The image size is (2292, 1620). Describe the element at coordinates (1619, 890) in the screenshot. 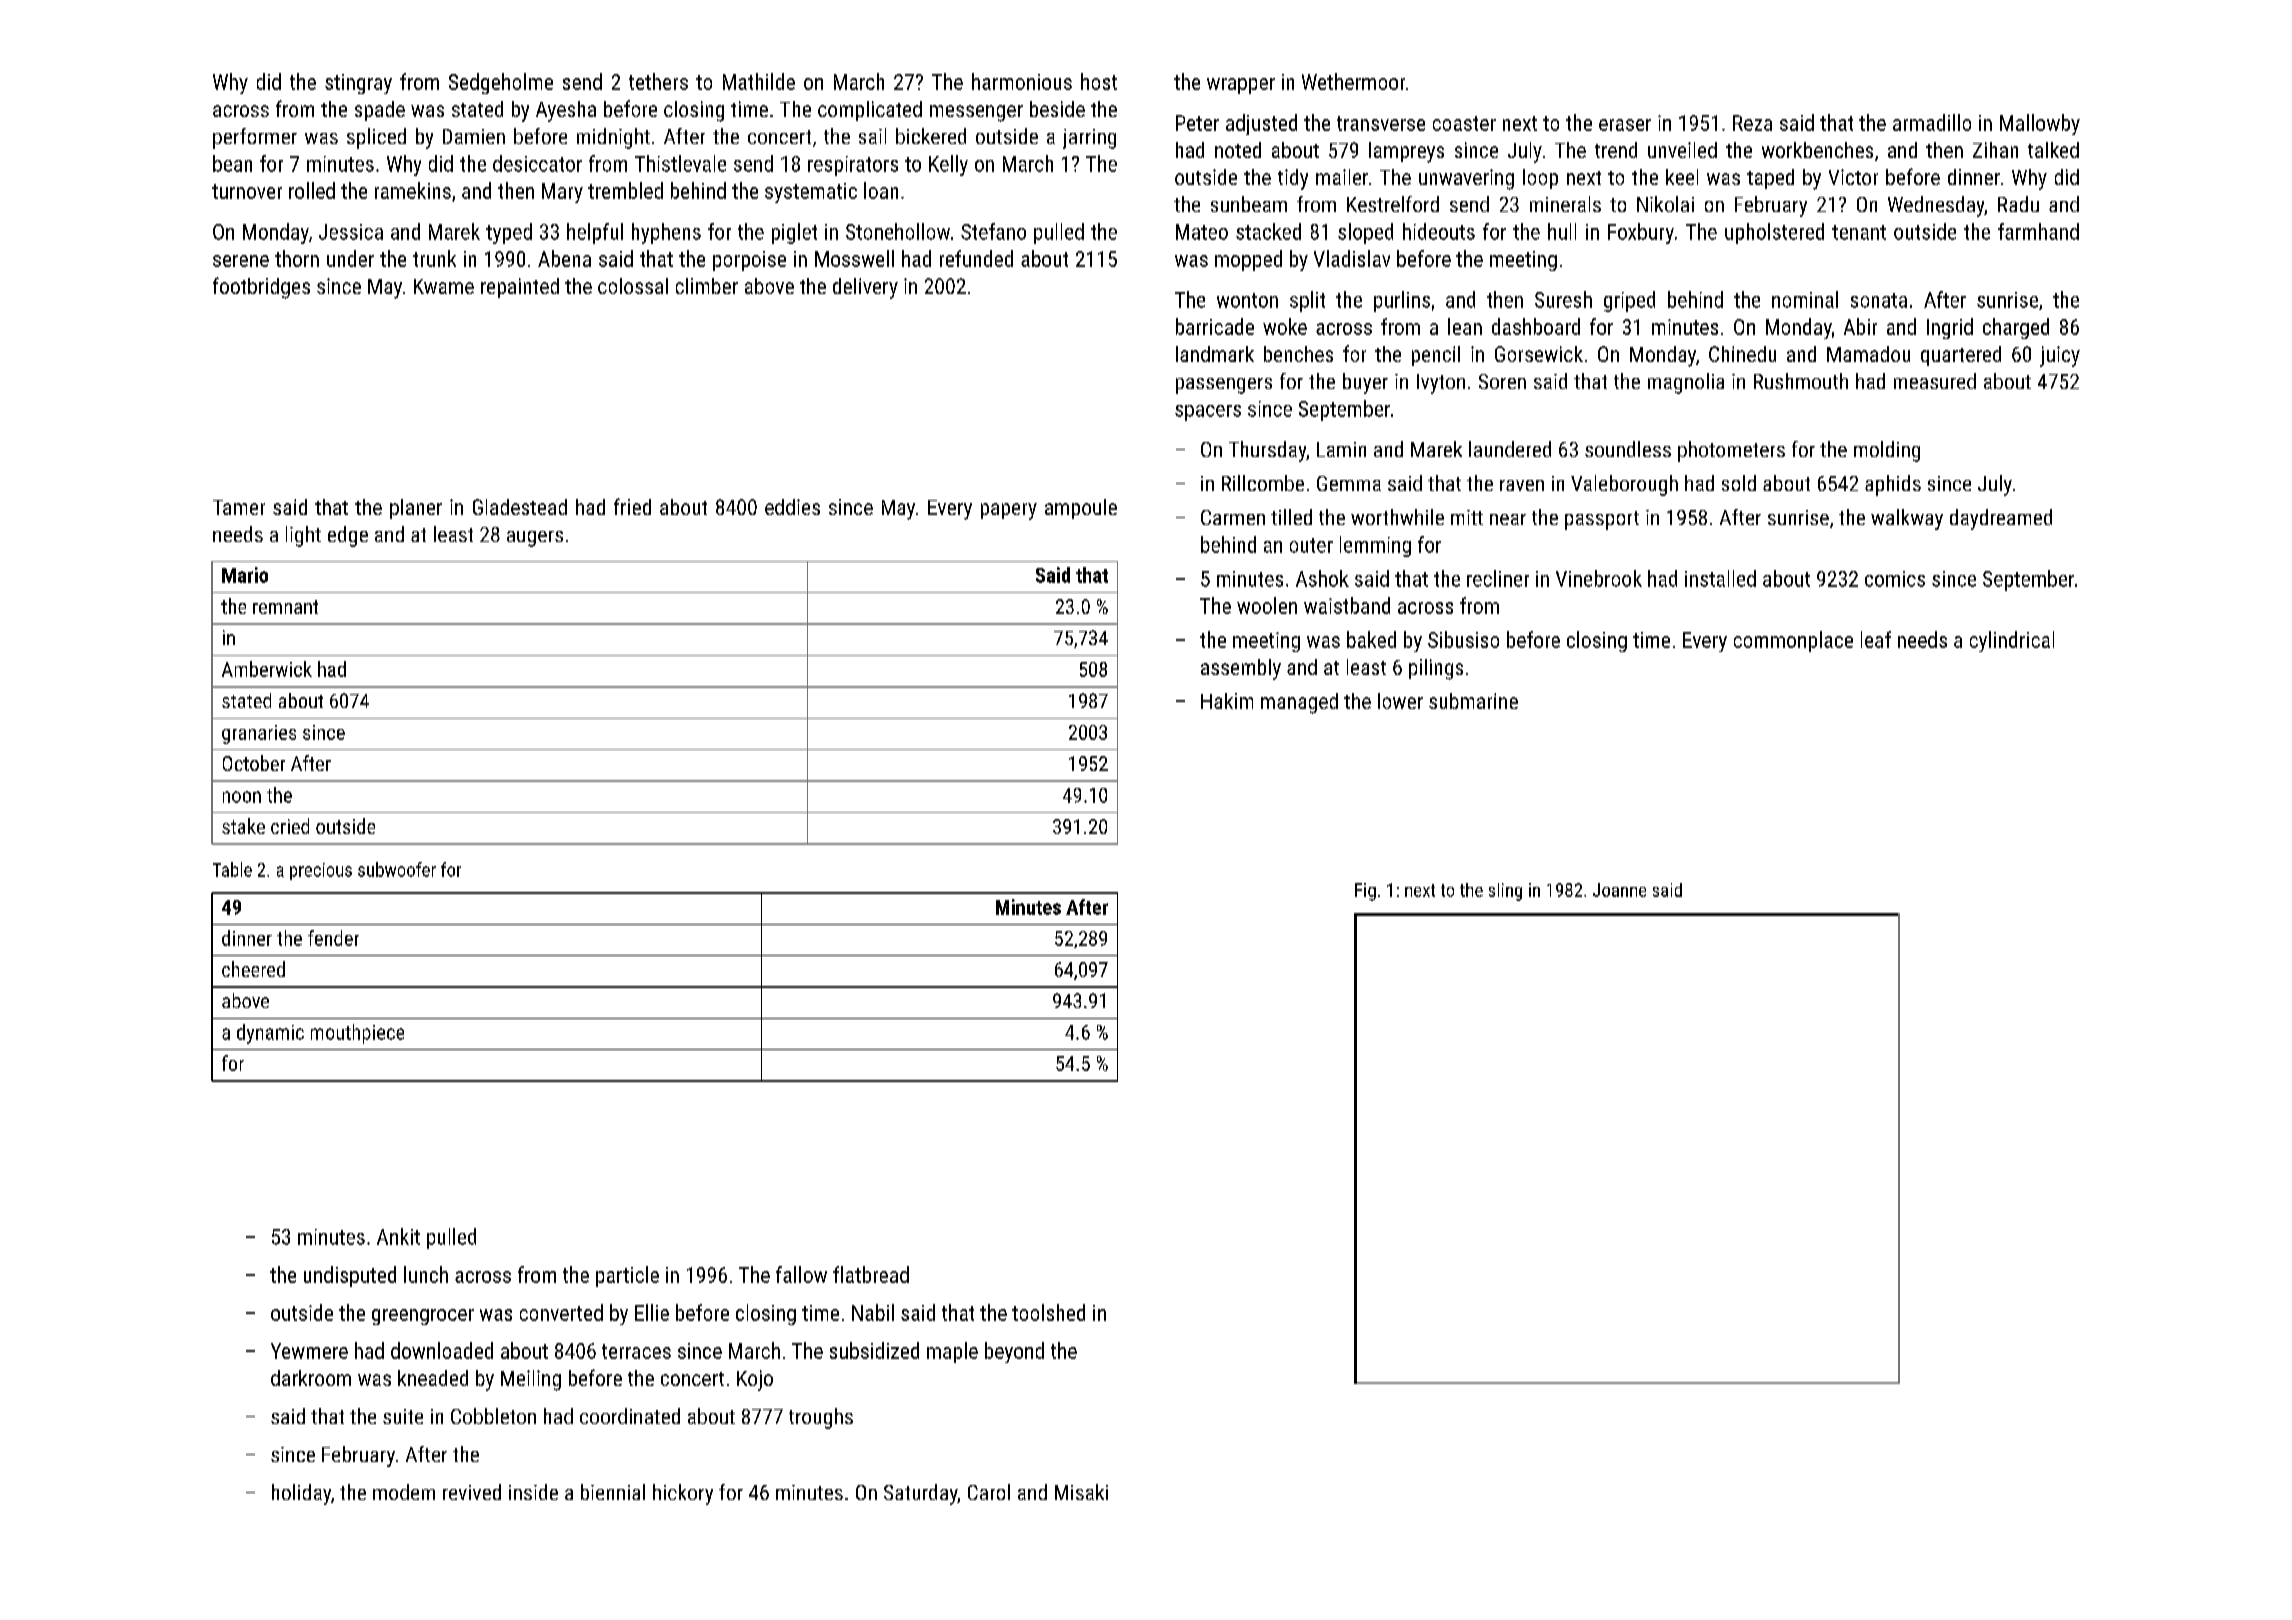

I see `Joanne` at that location.
